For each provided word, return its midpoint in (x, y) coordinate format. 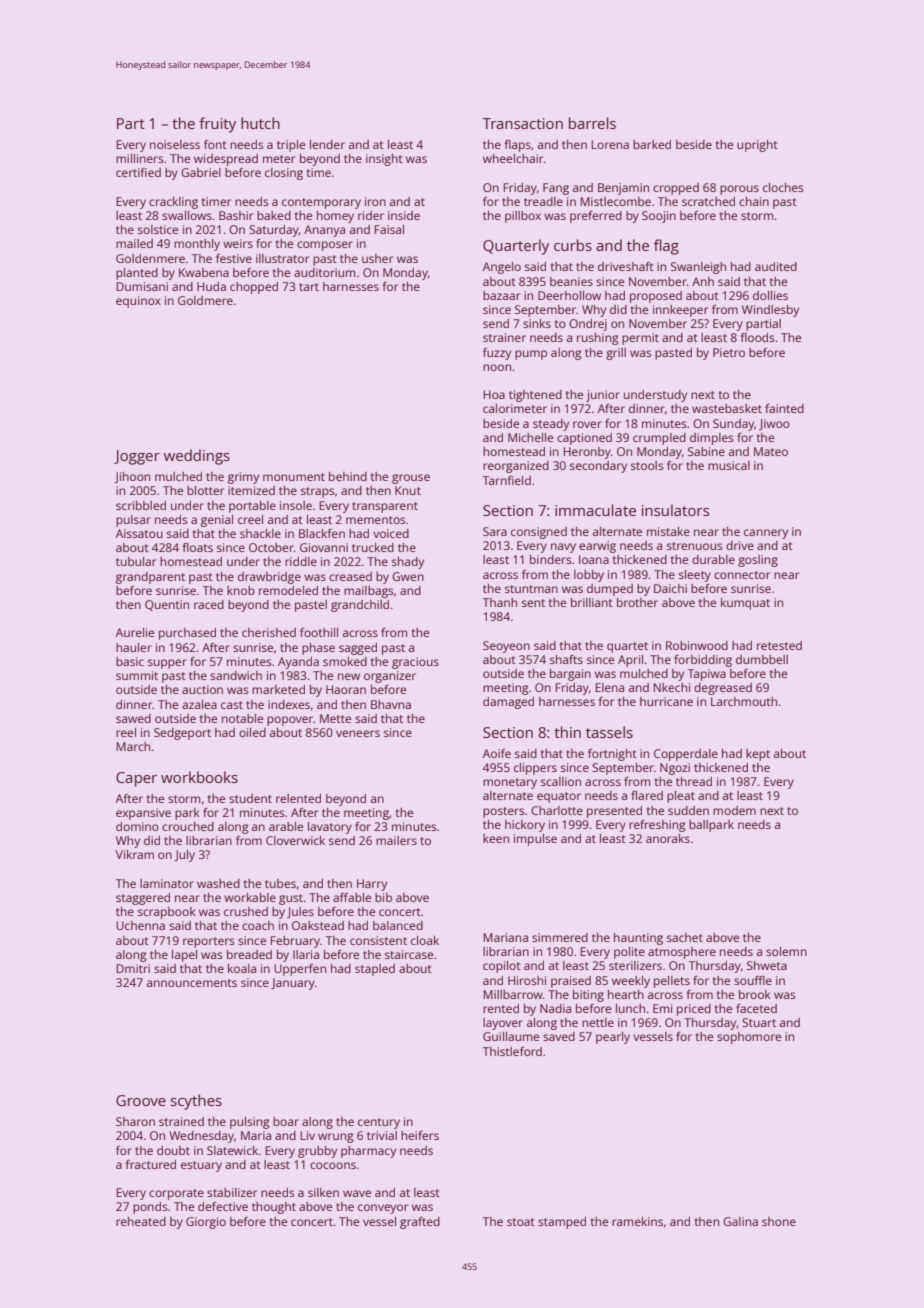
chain (754, 201)
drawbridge (269, 578)
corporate (176, 1194)
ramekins (637, 1221)
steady (551, 425)
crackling (173, 203)
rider (371, 215)
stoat (521, 1222)
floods (757, 337)
